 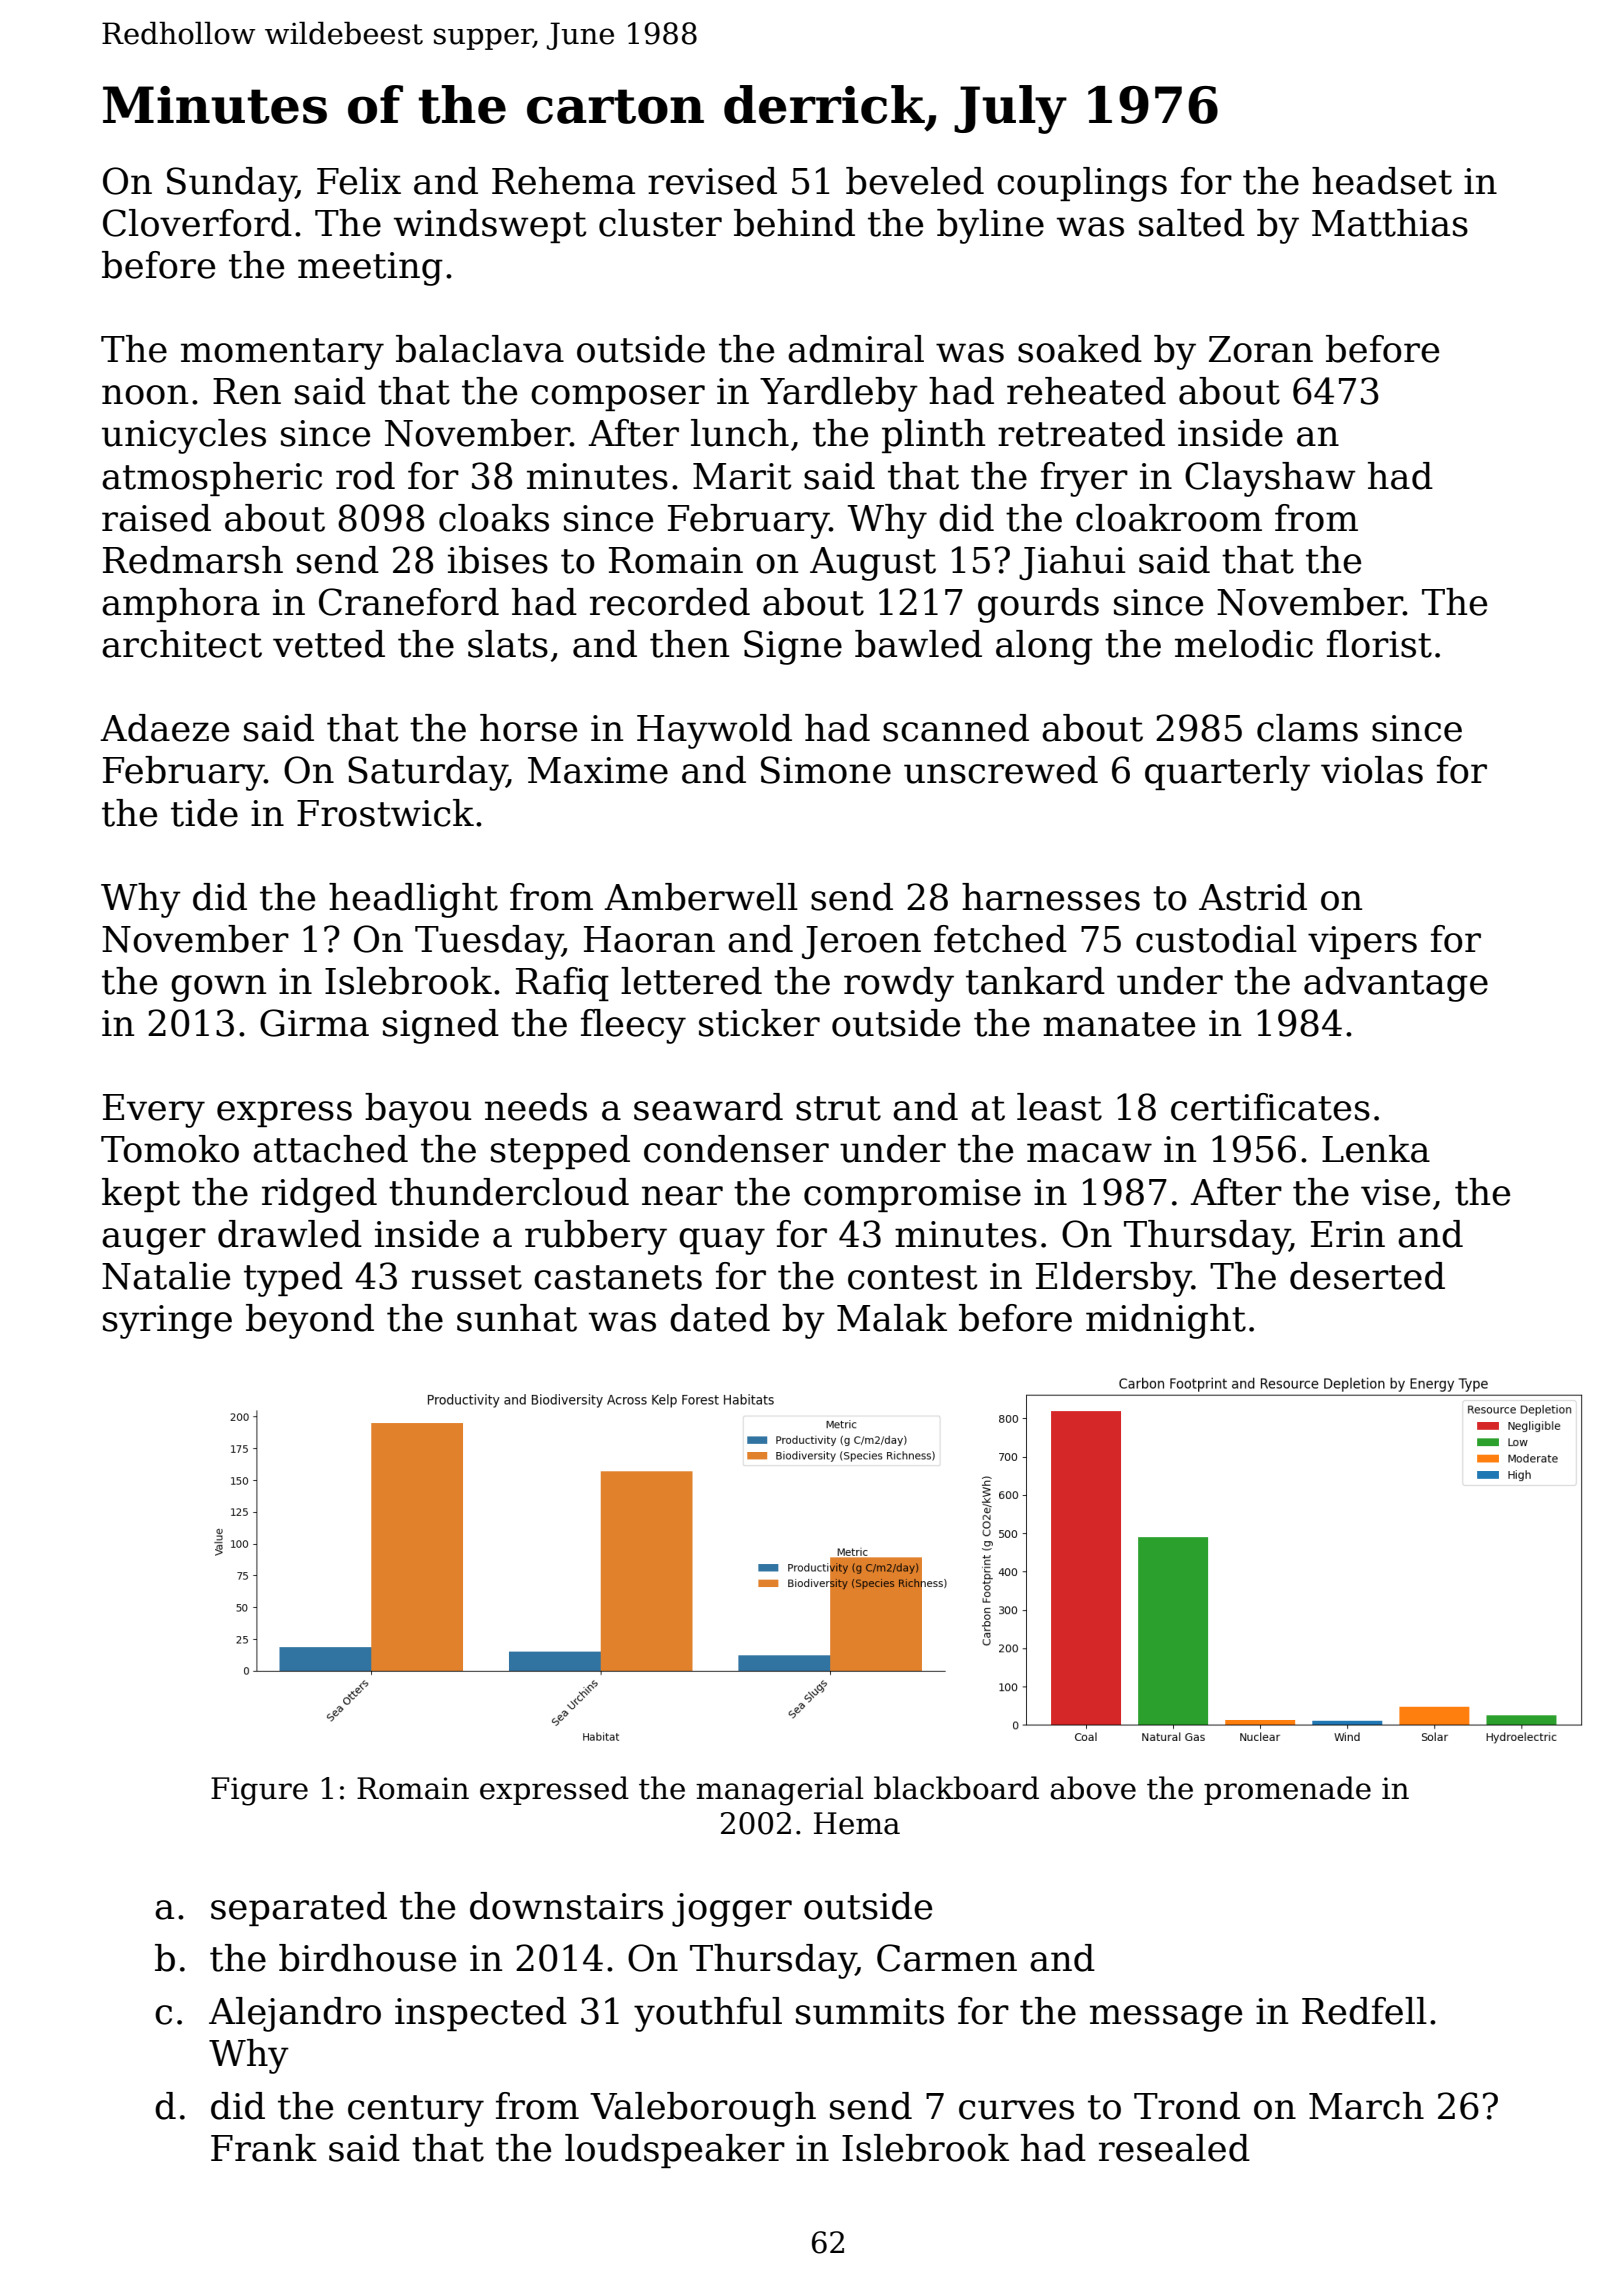 I want to click on Frank, so click(x=264, y=2148).
